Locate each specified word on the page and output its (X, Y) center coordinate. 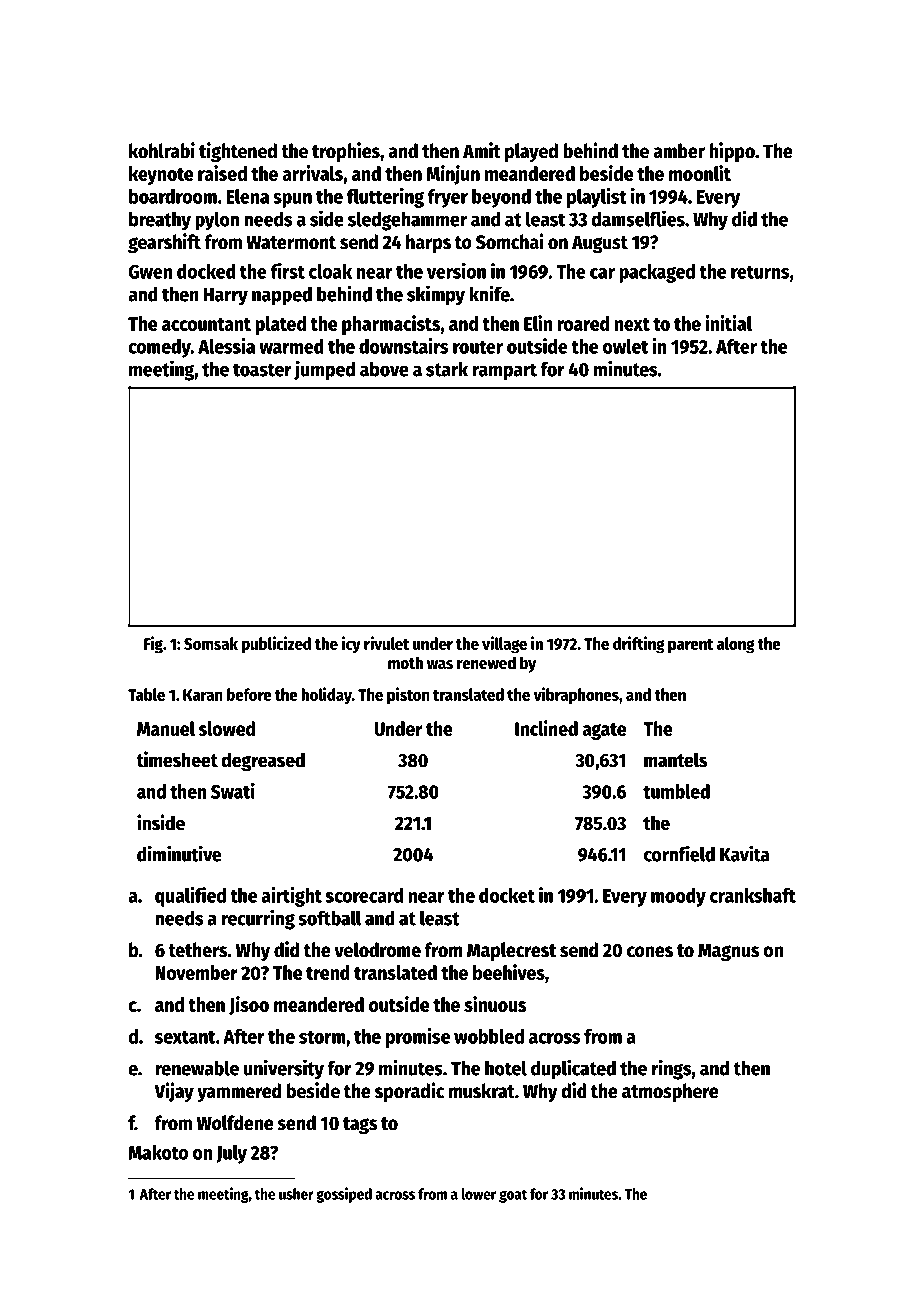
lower (478, 1194)
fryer (448, 198)
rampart (505, 372)
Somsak (211, 643)
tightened (238, 152)
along (736, 645)
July (231, 1154)
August (600, 244)
